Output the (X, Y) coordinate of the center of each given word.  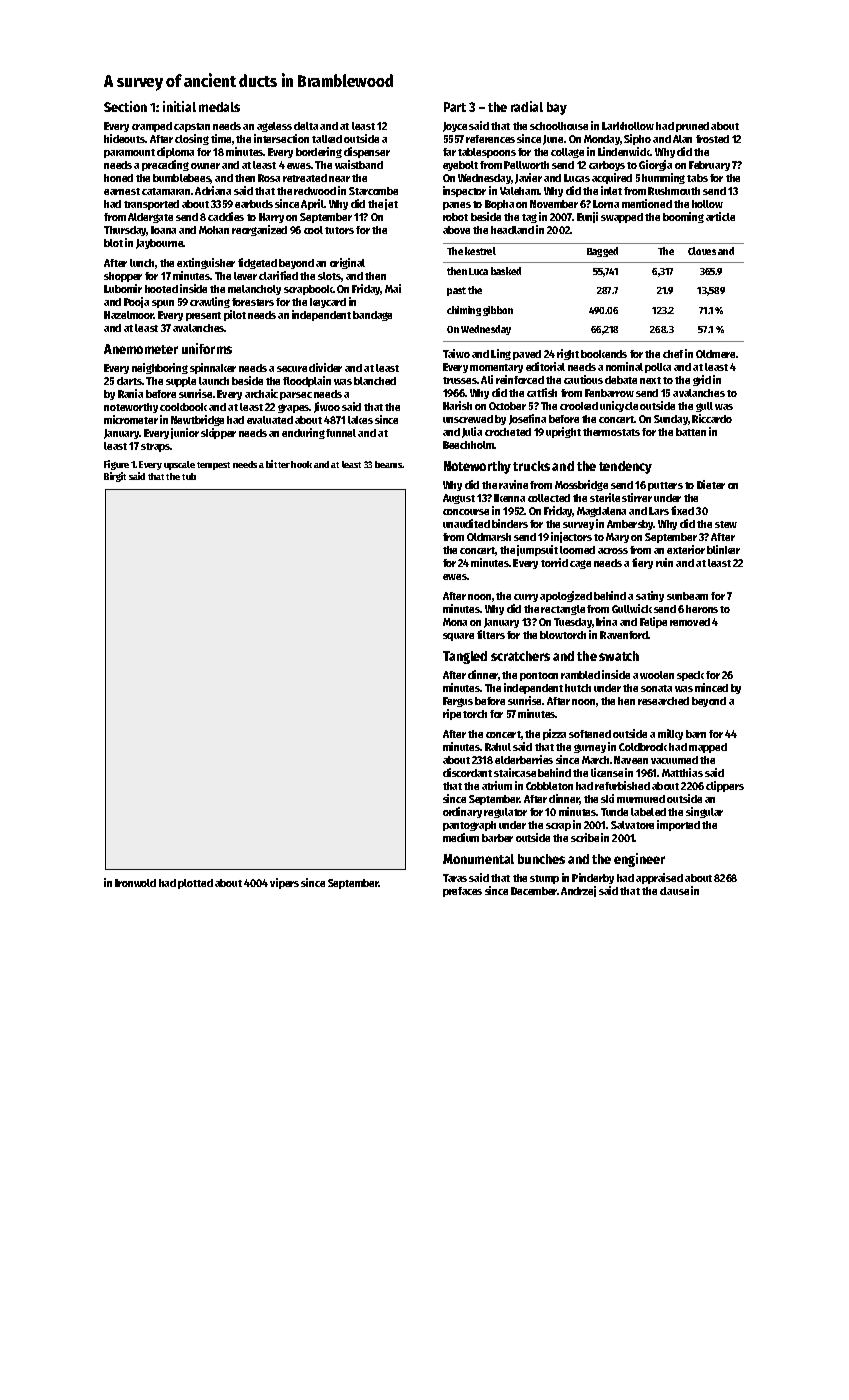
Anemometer (141, 349)
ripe (452, 714)
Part (455, 107)
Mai (393, 288)
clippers (725, 786)
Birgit (115, 477)
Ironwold (135, 883)
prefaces (462, 892)
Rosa (269, 178)
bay (557, 108)
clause (674, 891)
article (720, 216)
